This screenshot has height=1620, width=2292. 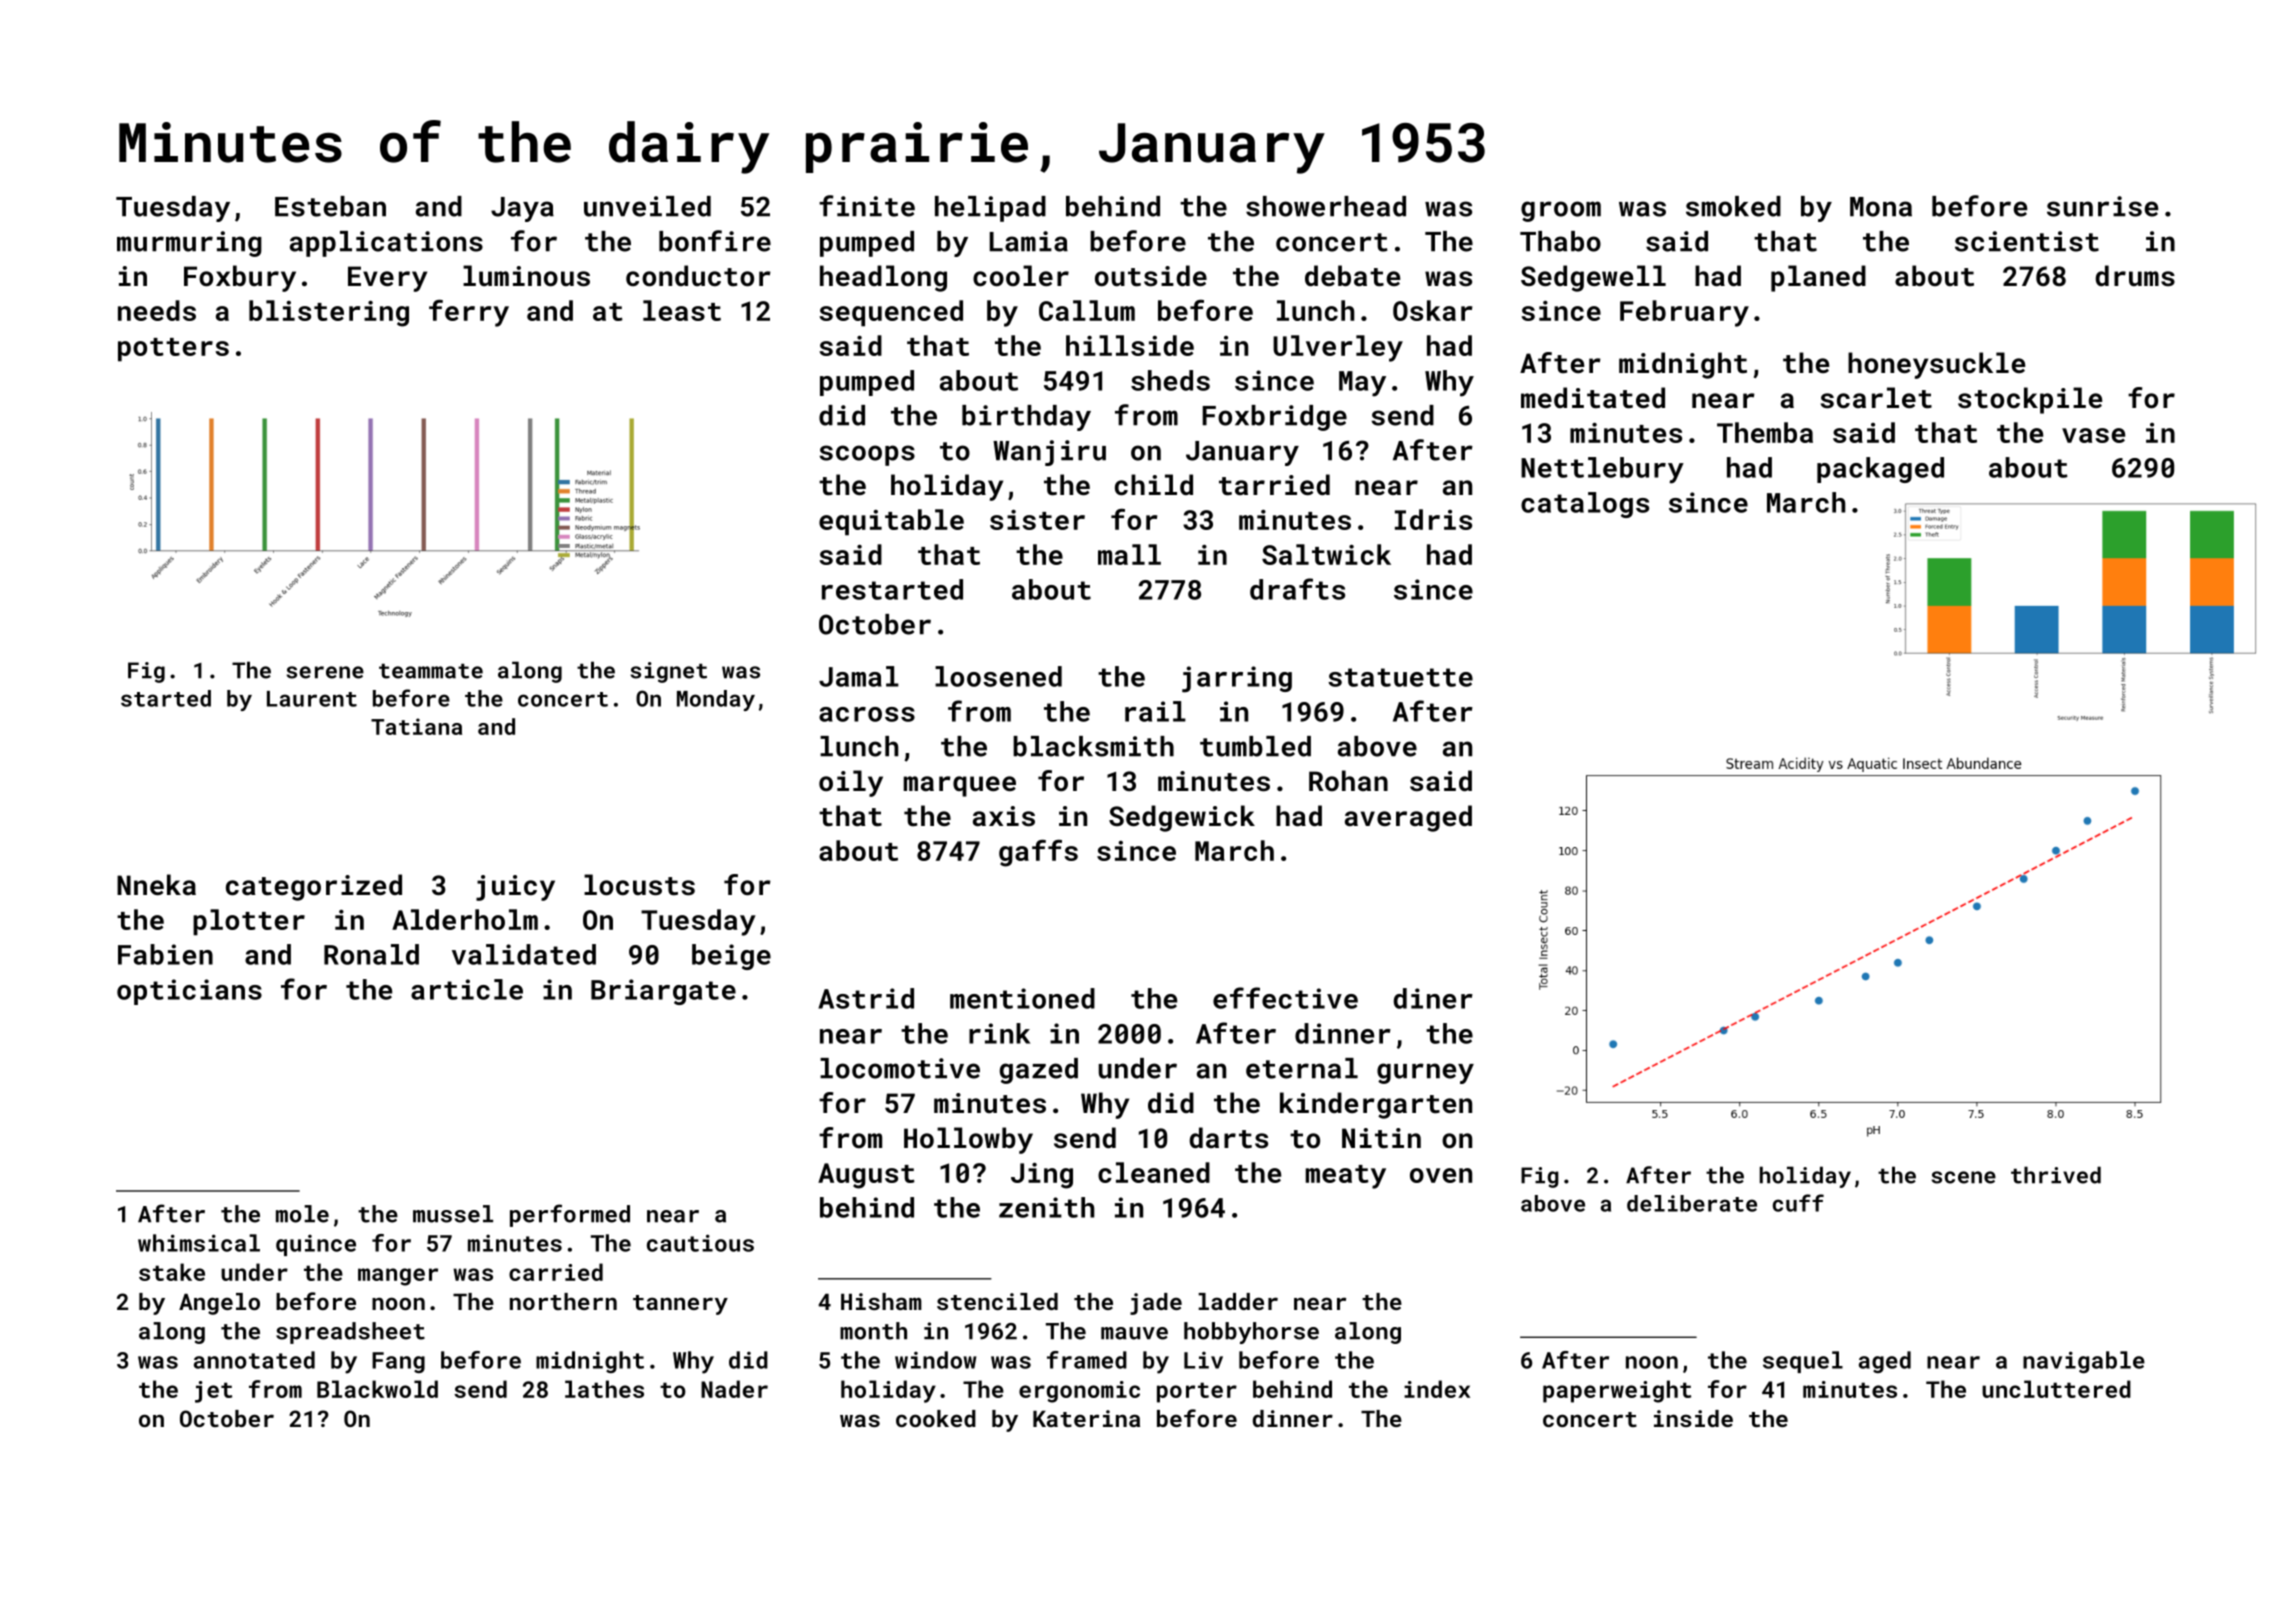 I want to click on Sedgewick, so click(x=1182, y=818).
